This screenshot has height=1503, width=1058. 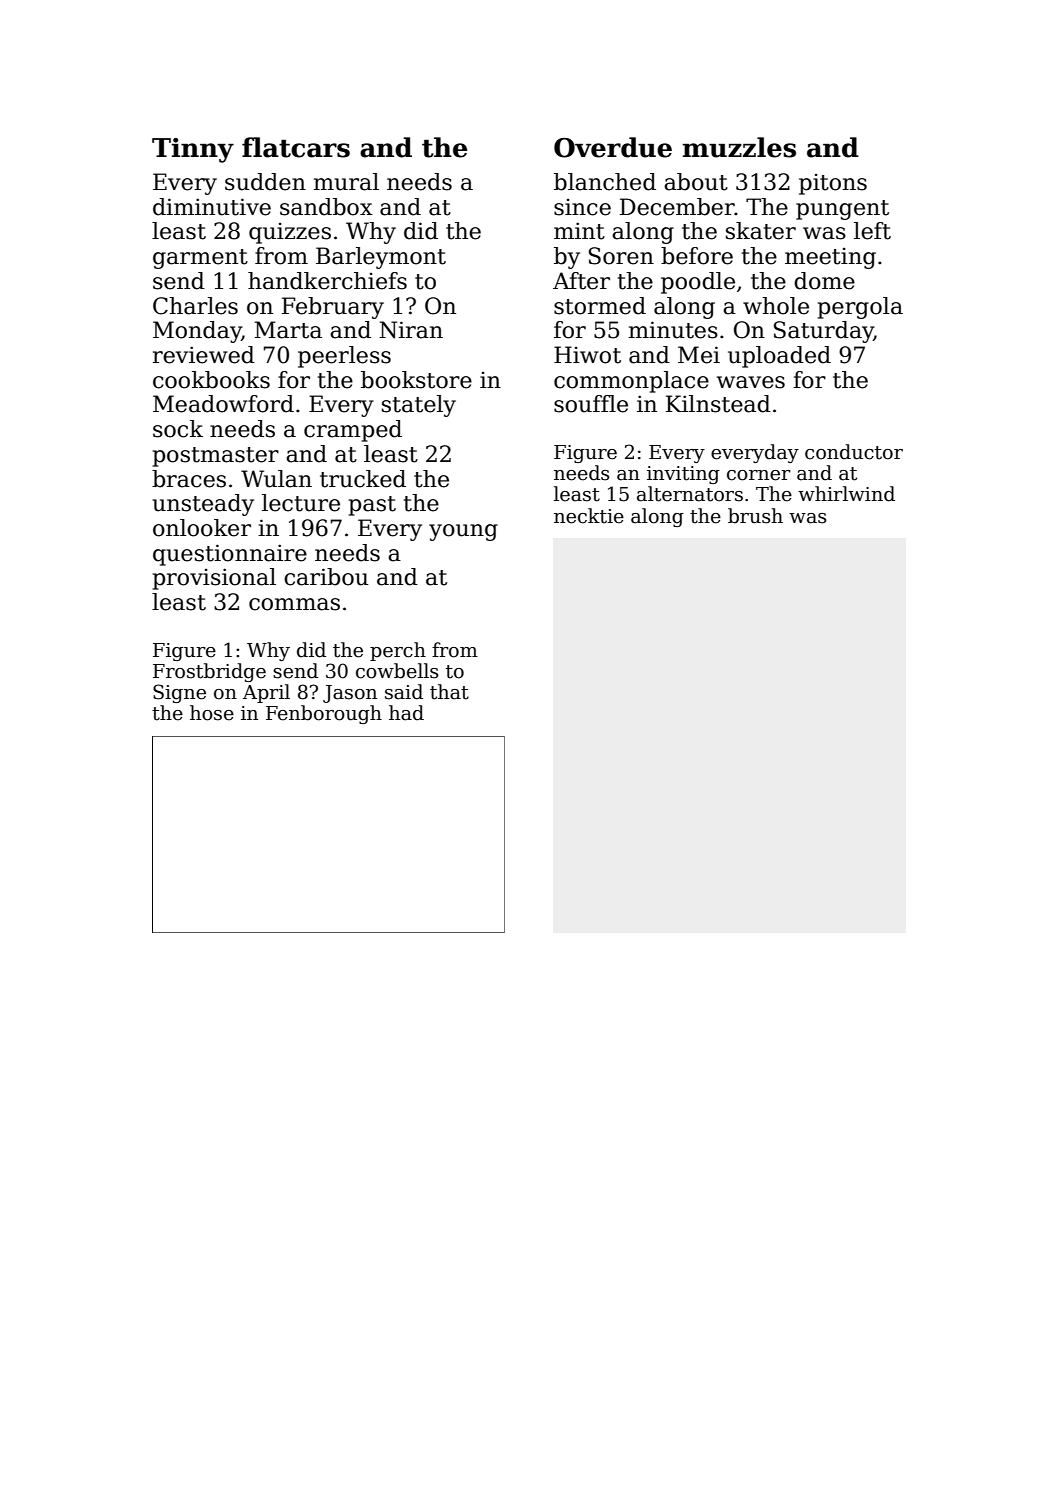 What do you see at coordinates (179, 693) in the screenshot?
I see `Signe` at bounding box center [179, 693].
